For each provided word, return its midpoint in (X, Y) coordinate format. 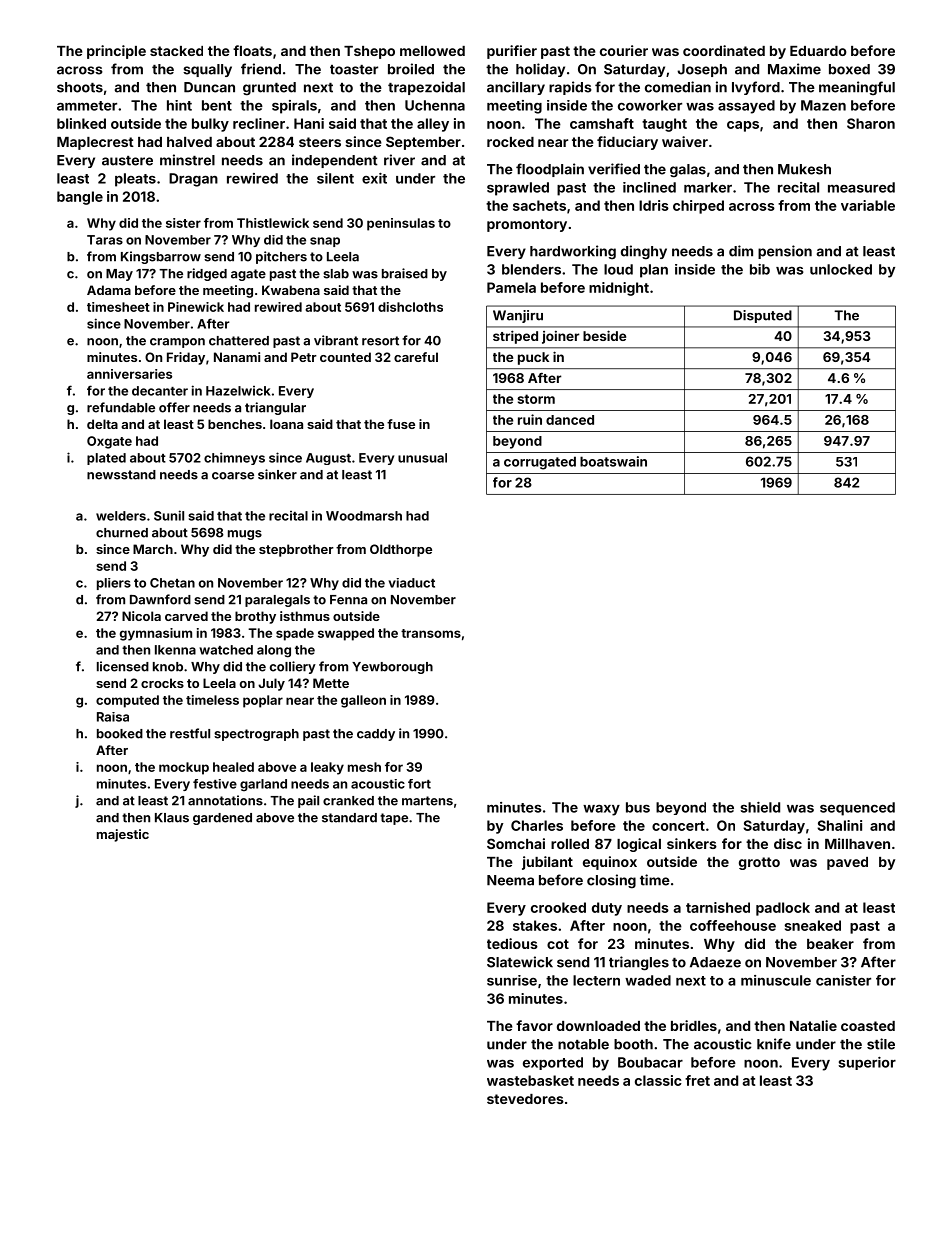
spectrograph (256, 735)
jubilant (547, 863)
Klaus (172, 818)
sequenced (857, 809)
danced (570, 420)
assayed (746, 107)
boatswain (613, 461)
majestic (123, 835)
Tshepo (369, 52)
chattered (239, 341)
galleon (363, 701)
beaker (830, 944)
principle (116, 52)
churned (122, 533)
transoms (431, 633)
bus (638, 807)
